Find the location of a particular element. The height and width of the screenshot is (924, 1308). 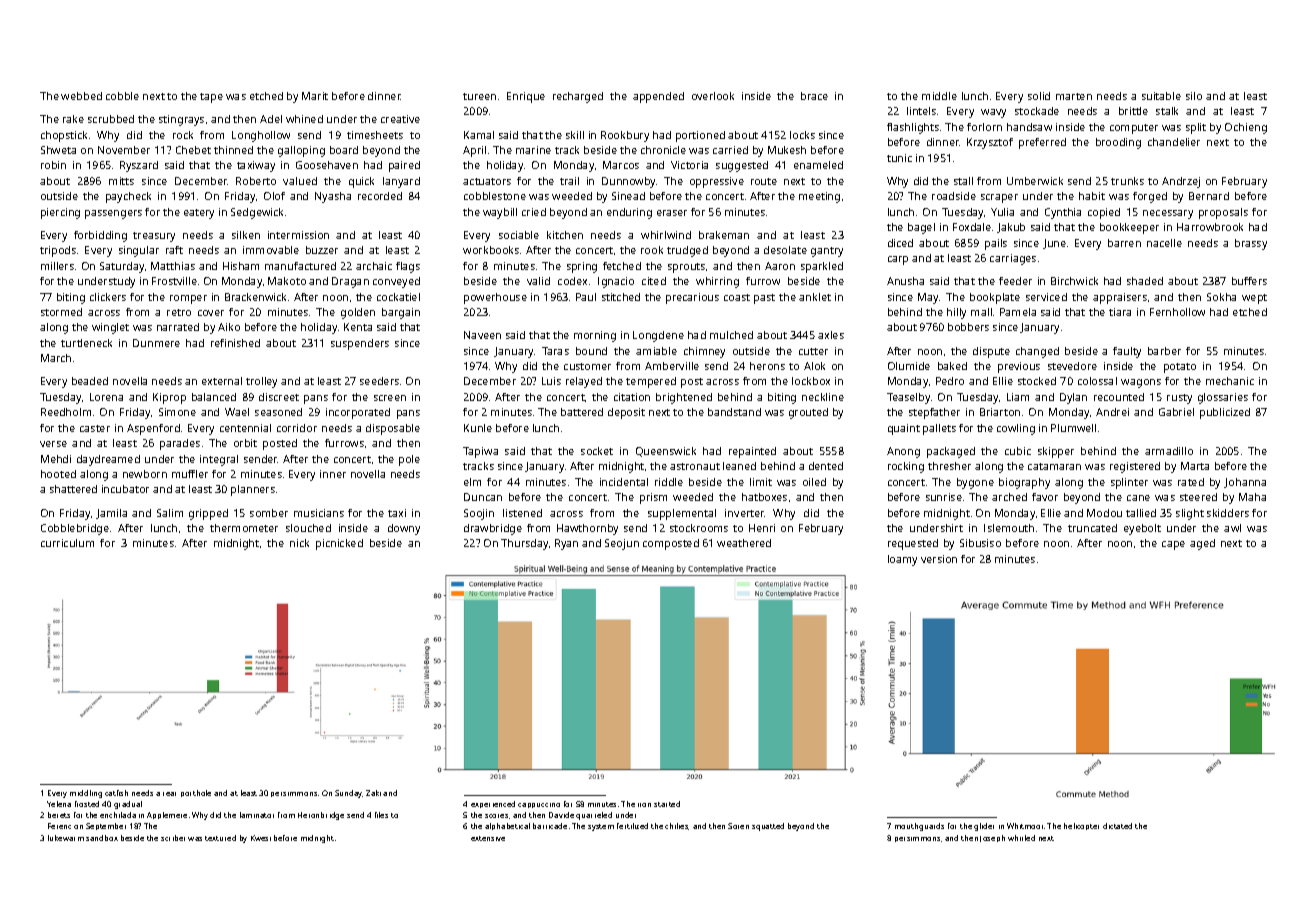

Gabriel is located at coordinates (1176, 412).
